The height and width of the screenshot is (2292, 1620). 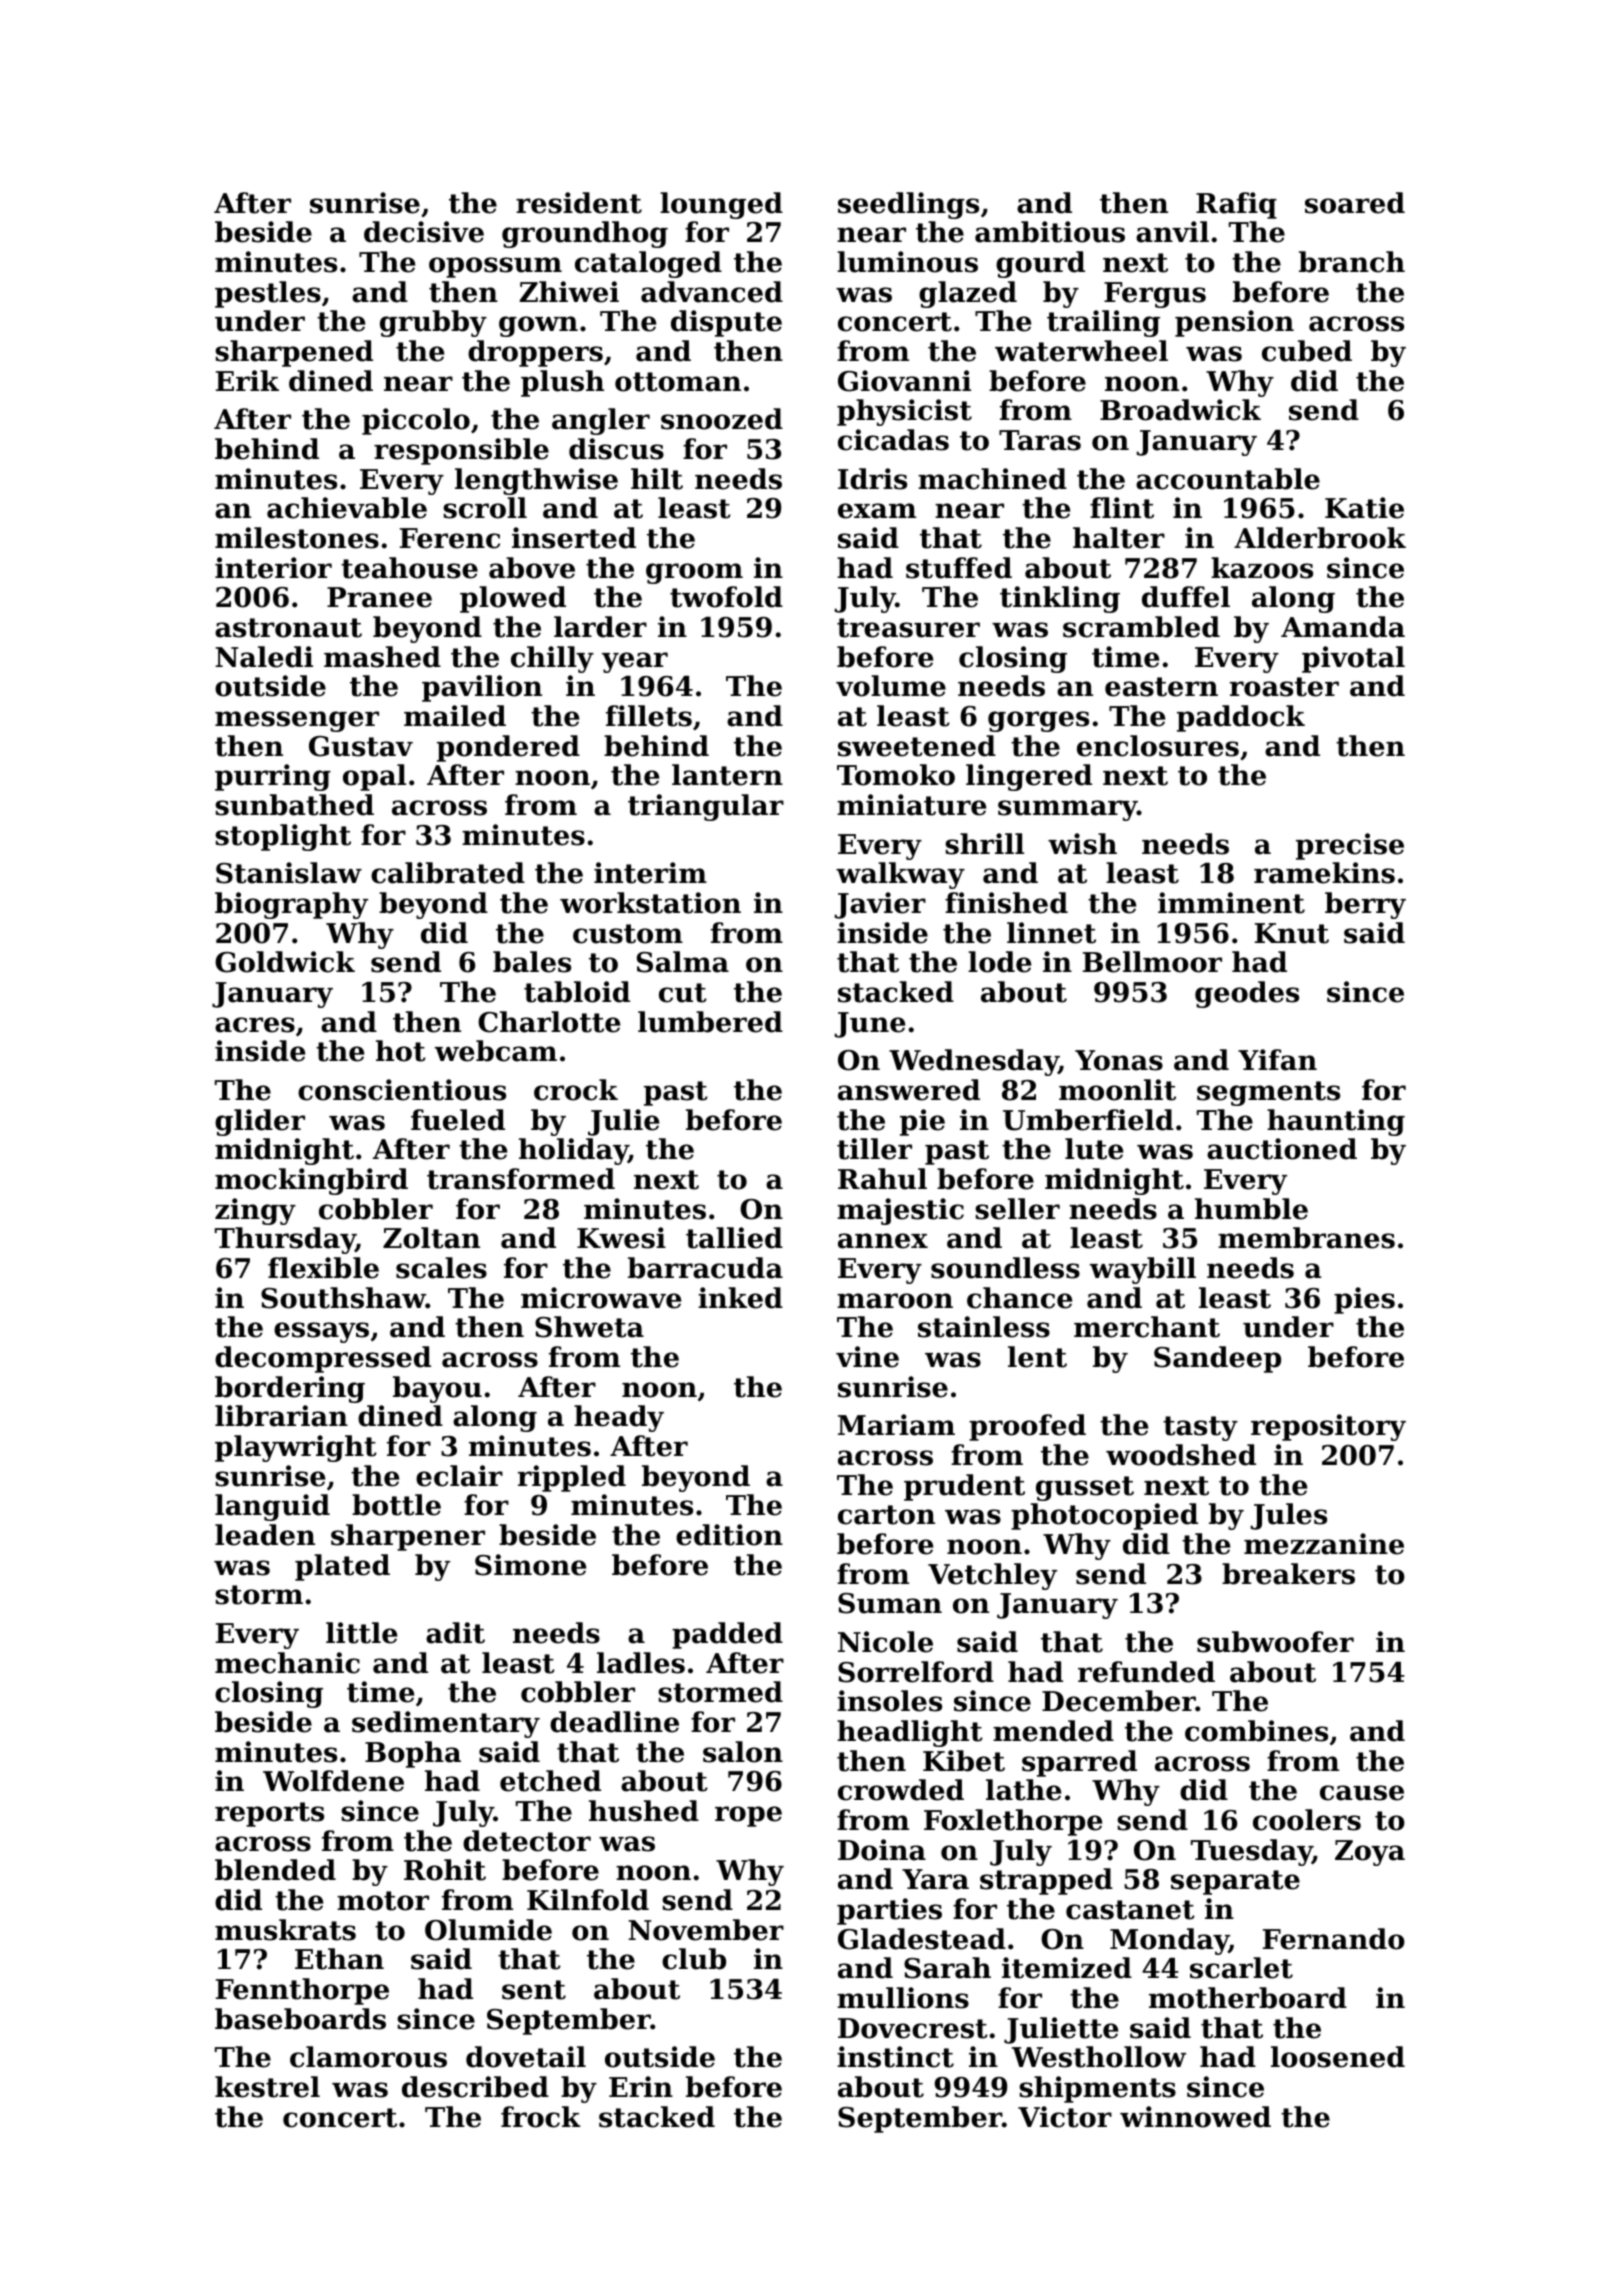 What do you see at coordinates (347, 508) in the screenshot?
I see `achievable` at bounding box center [347, 508].
